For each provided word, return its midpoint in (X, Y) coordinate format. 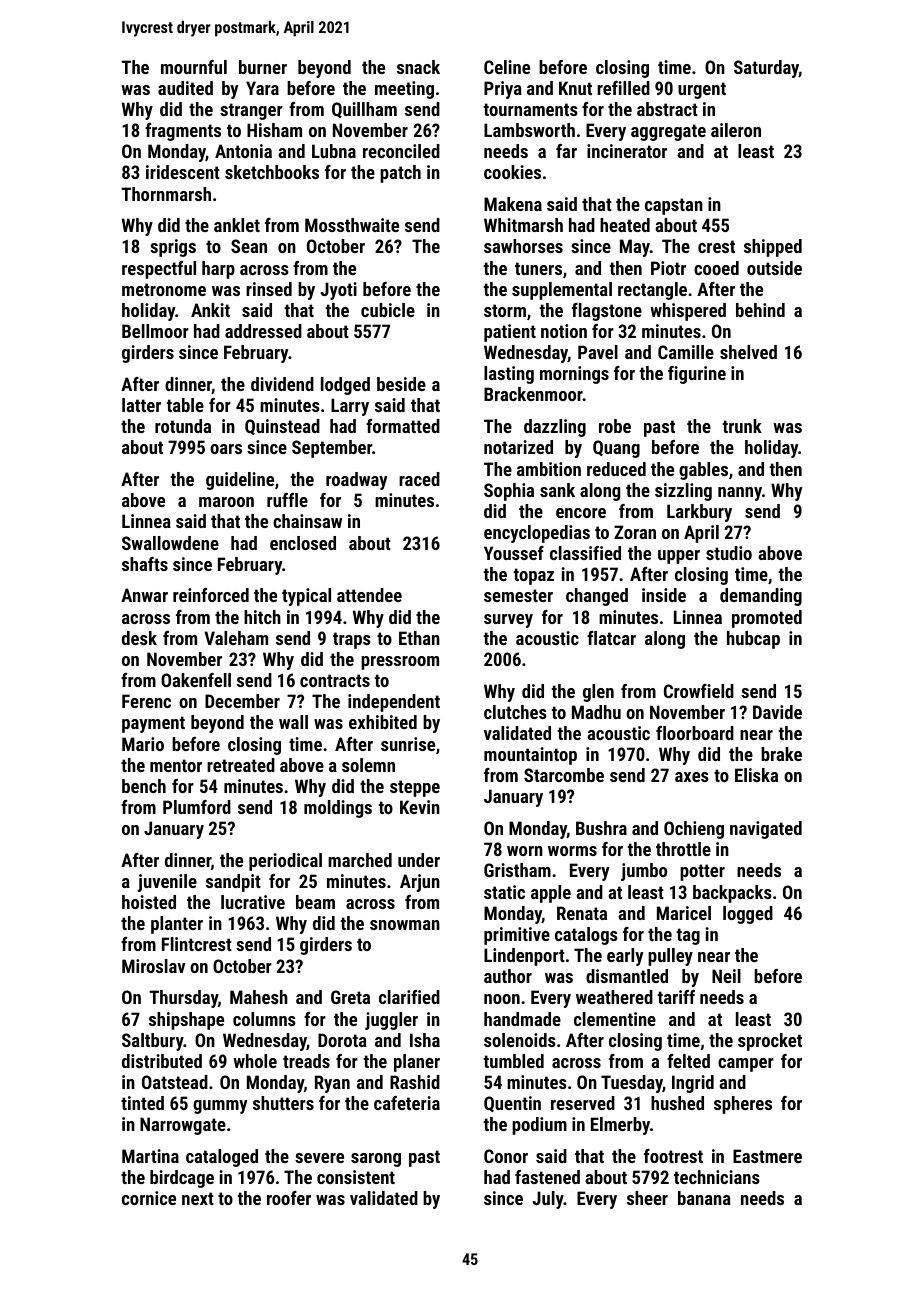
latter (141, 405)
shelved (748, 352)
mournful (194, 67)
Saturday (766, 69)
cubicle (388, 310)
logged (748, 915)
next (198, 1198)
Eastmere (767, 1156)
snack (418, 67)
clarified (409, 997)
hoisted (149, 902)
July (548, 1200)
